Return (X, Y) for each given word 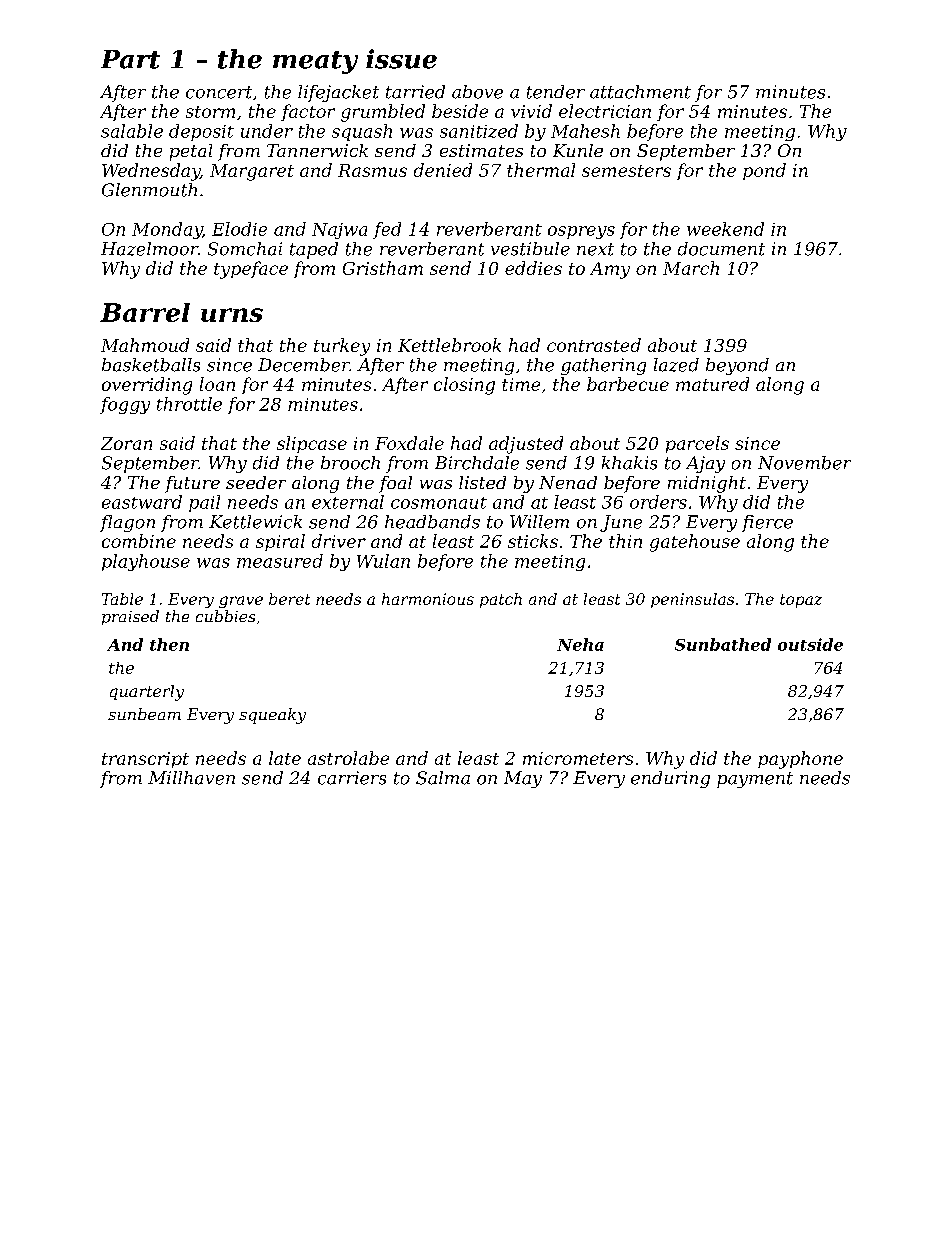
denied (443, 170)
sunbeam (144, 714)
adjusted (526, 445)
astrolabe (348, 758)
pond (764, 171)
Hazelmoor (149, 249)
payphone (800, 760)
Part (130, 59)
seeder (256, 482)
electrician (605, 111)
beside (460, 111)
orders (658, 502)
